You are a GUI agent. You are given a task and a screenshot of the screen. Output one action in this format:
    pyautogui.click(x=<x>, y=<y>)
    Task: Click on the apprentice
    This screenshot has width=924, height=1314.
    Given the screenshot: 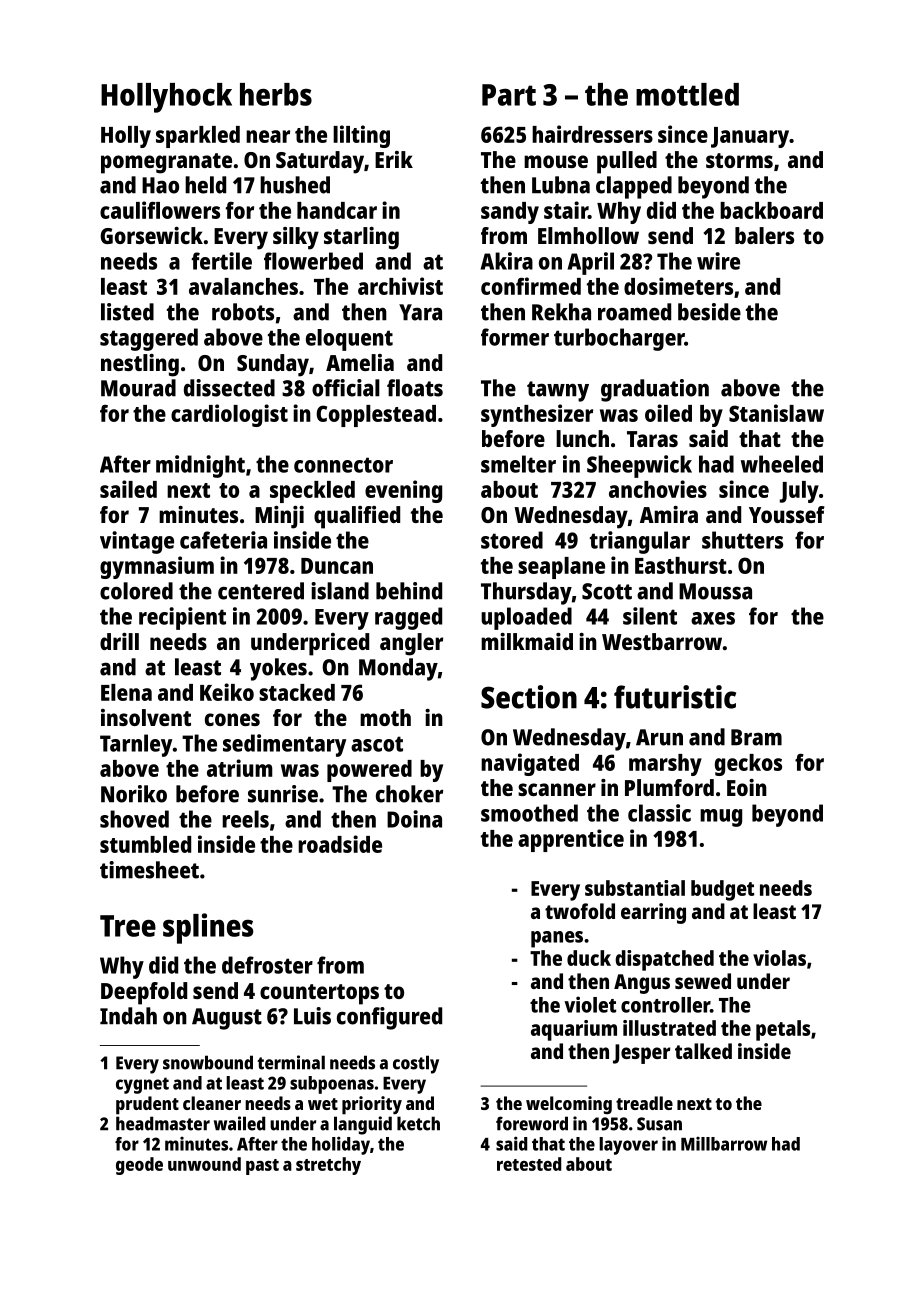 What is the action you would take?
    pyautogui.click(x=571, y=840)
